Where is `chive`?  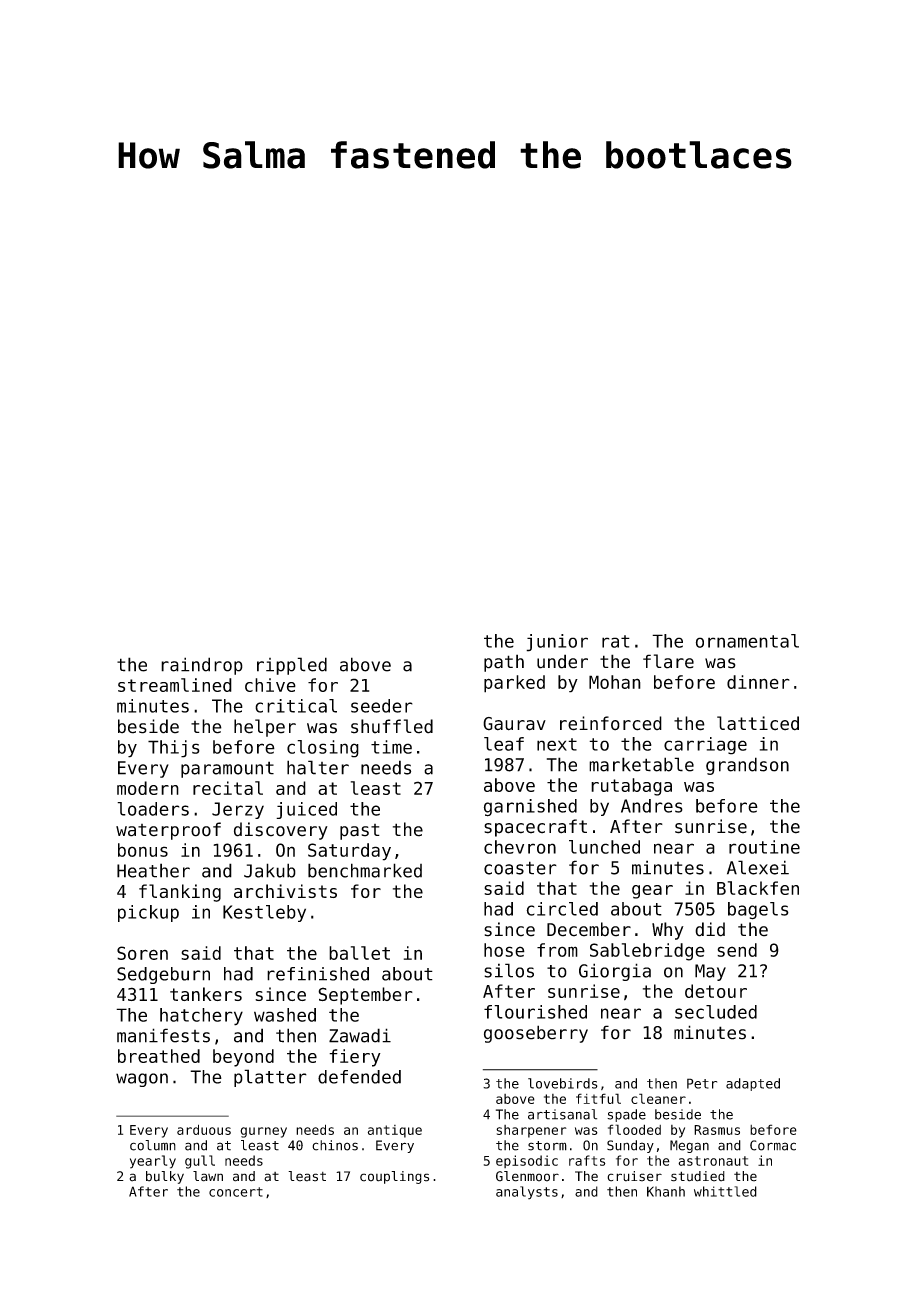 chive is located at coordinates (270, 685).
